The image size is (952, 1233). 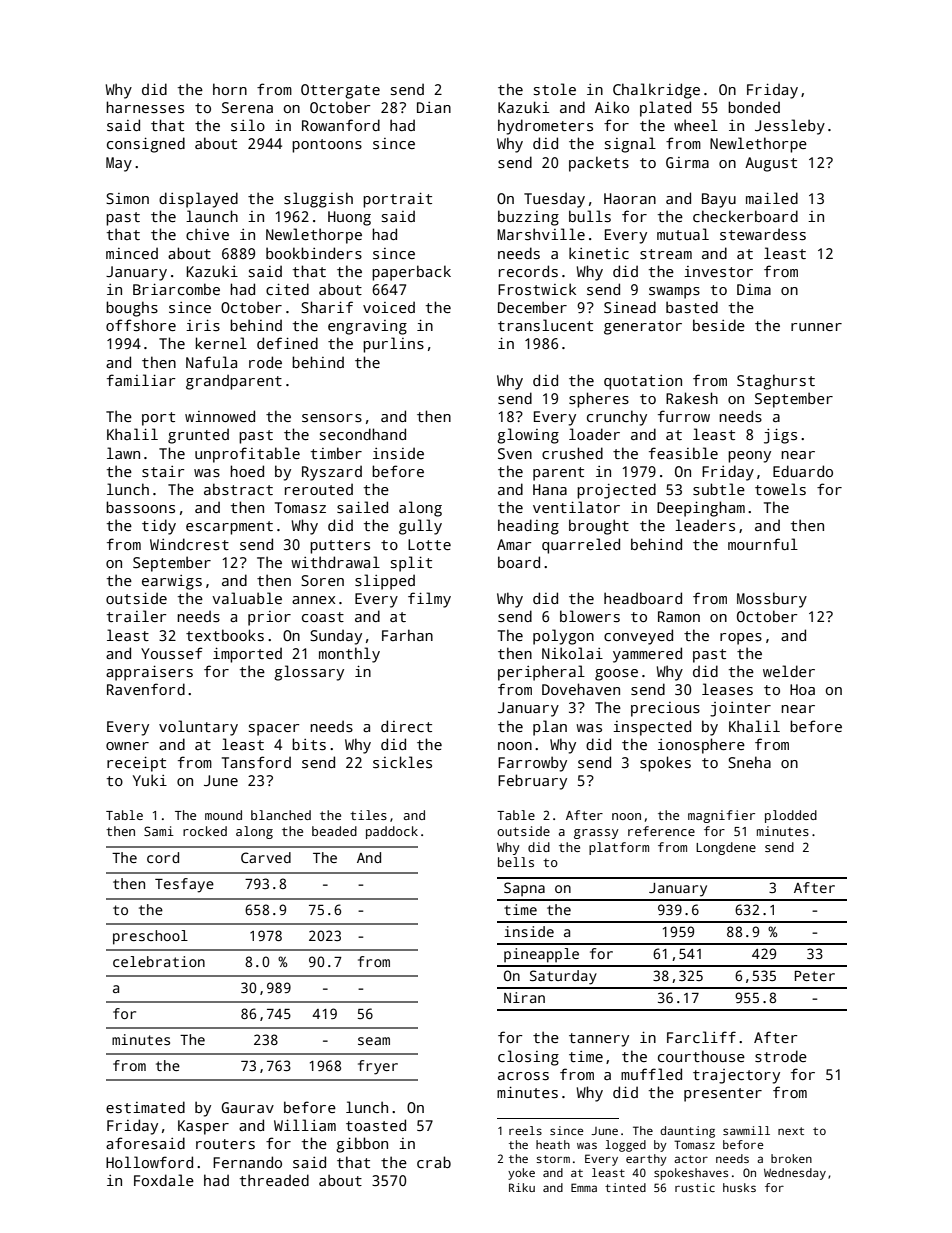 What do you see at coordinates (172, 582) in the screenshot?
I see `earwigs` at bounding box center [172, 582].
